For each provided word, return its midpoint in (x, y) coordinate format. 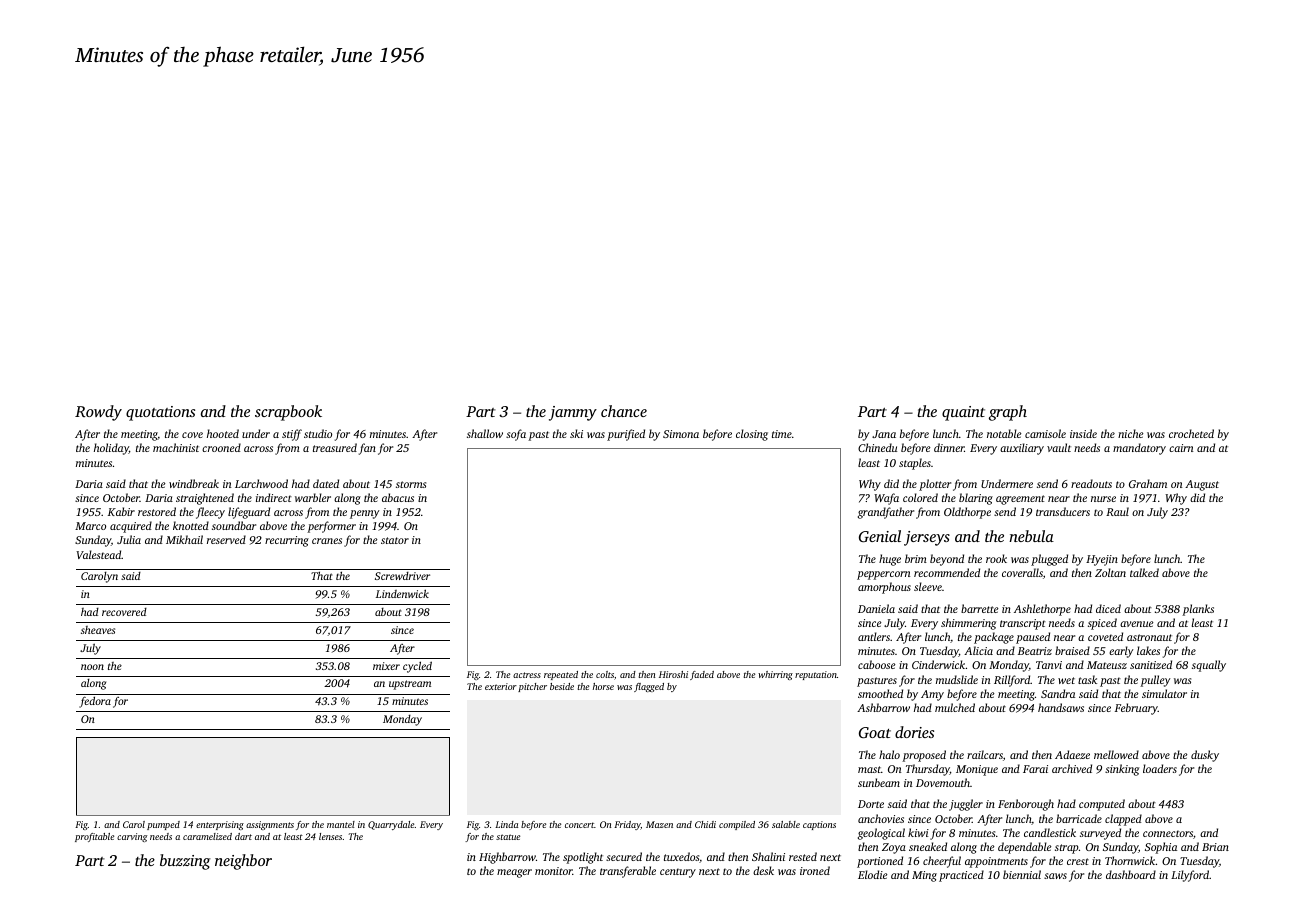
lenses (330, 836)
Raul (1117, 511)
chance (624, 411)
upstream (410, 685)
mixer (386, 666)
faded (702, 675)
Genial (880, 536)
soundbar (234, 525)
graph (1008, 413)
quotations (160, 413)
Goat (875, 732)
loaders (1160, 768)
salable (786, 824)
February (1136, 709)
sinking (1122, 770)
